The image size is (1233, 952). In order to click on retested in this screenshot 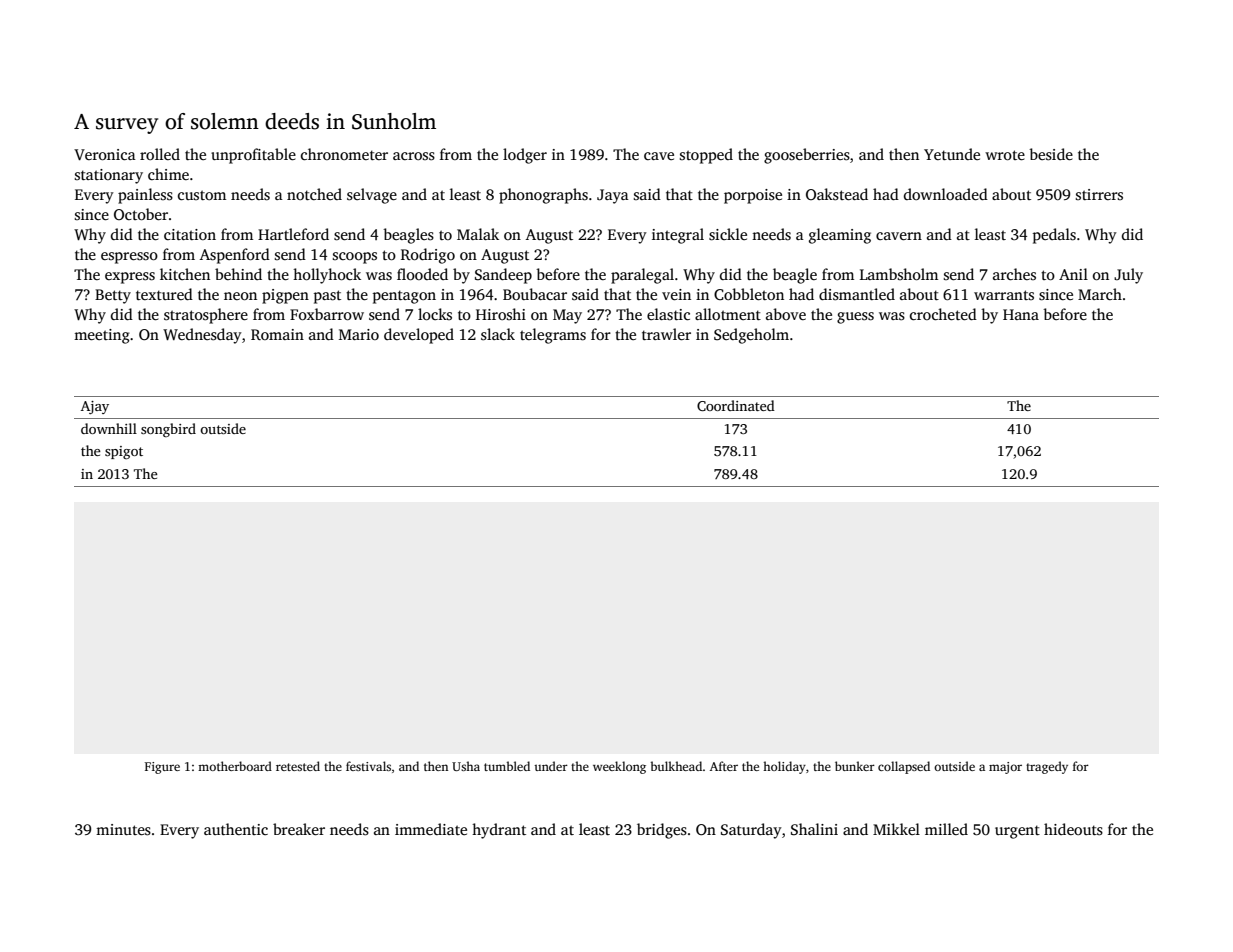, I will do `click(298, 766)`.
